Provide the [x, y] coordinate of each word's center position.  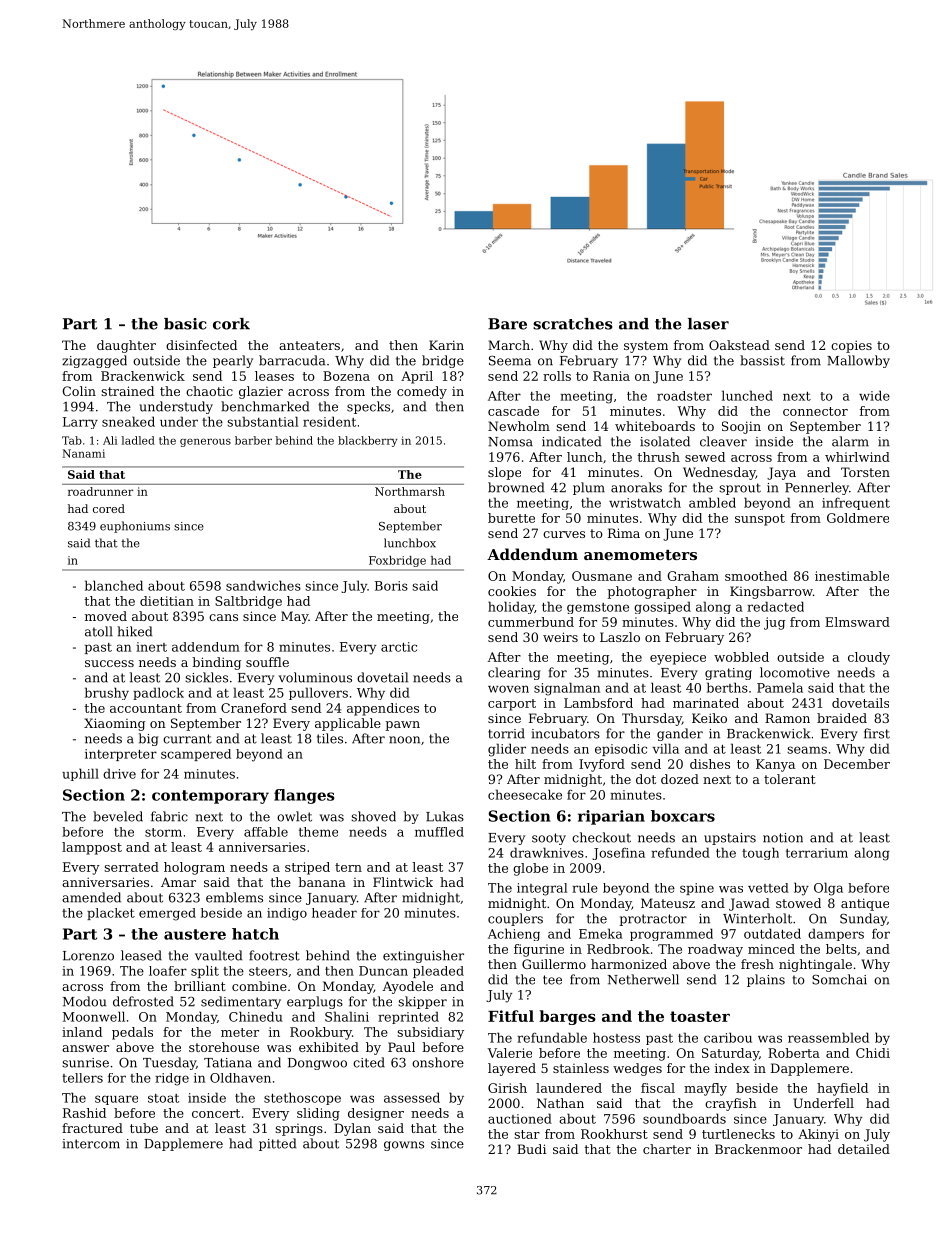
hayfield [842, 1089]
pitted [277, 1144]
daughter [126, 346]
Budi [531, 1149]
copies [851, 346]
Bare [507, 324]
